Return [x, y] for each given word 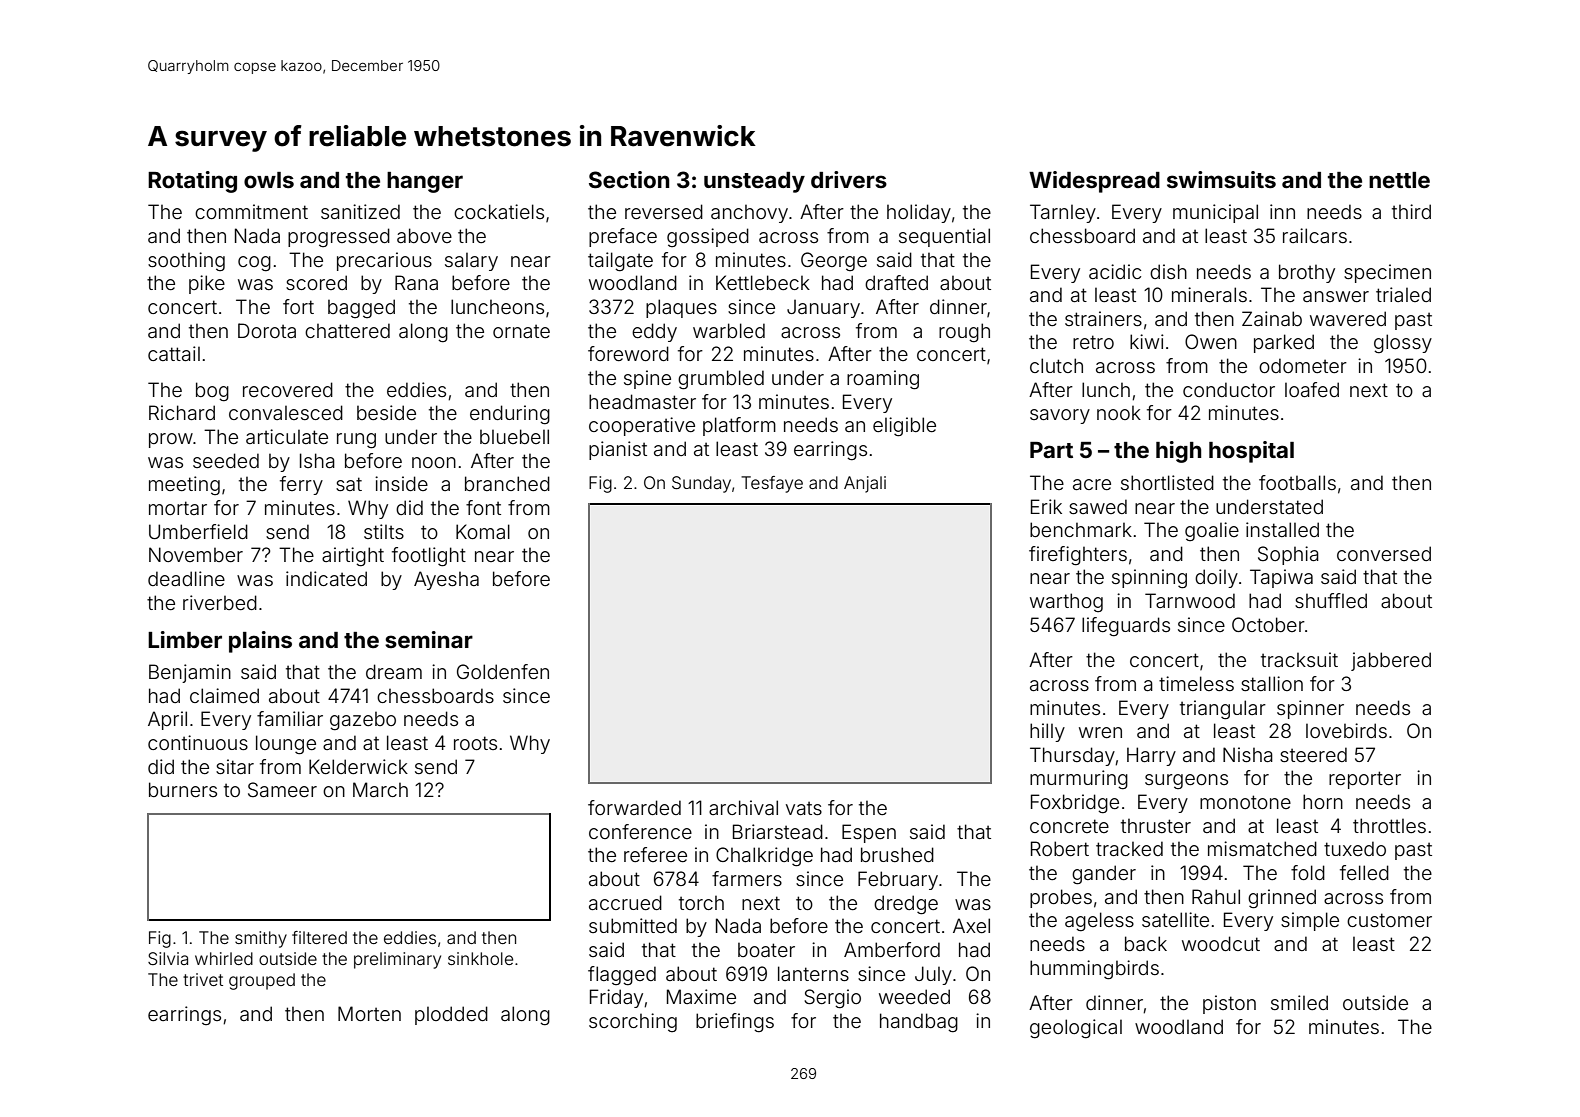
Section [629, 180]
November [196, 554]
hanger [425, 182]
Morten [369, 1013]
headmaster [642, 401]
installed [1282, 529]
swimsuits [1221, 179]
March [380, 789]
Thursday [1072, 756]
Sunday [701, 484]
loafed [1312, 389]
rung [356, 441]
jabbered [1391, 661]
